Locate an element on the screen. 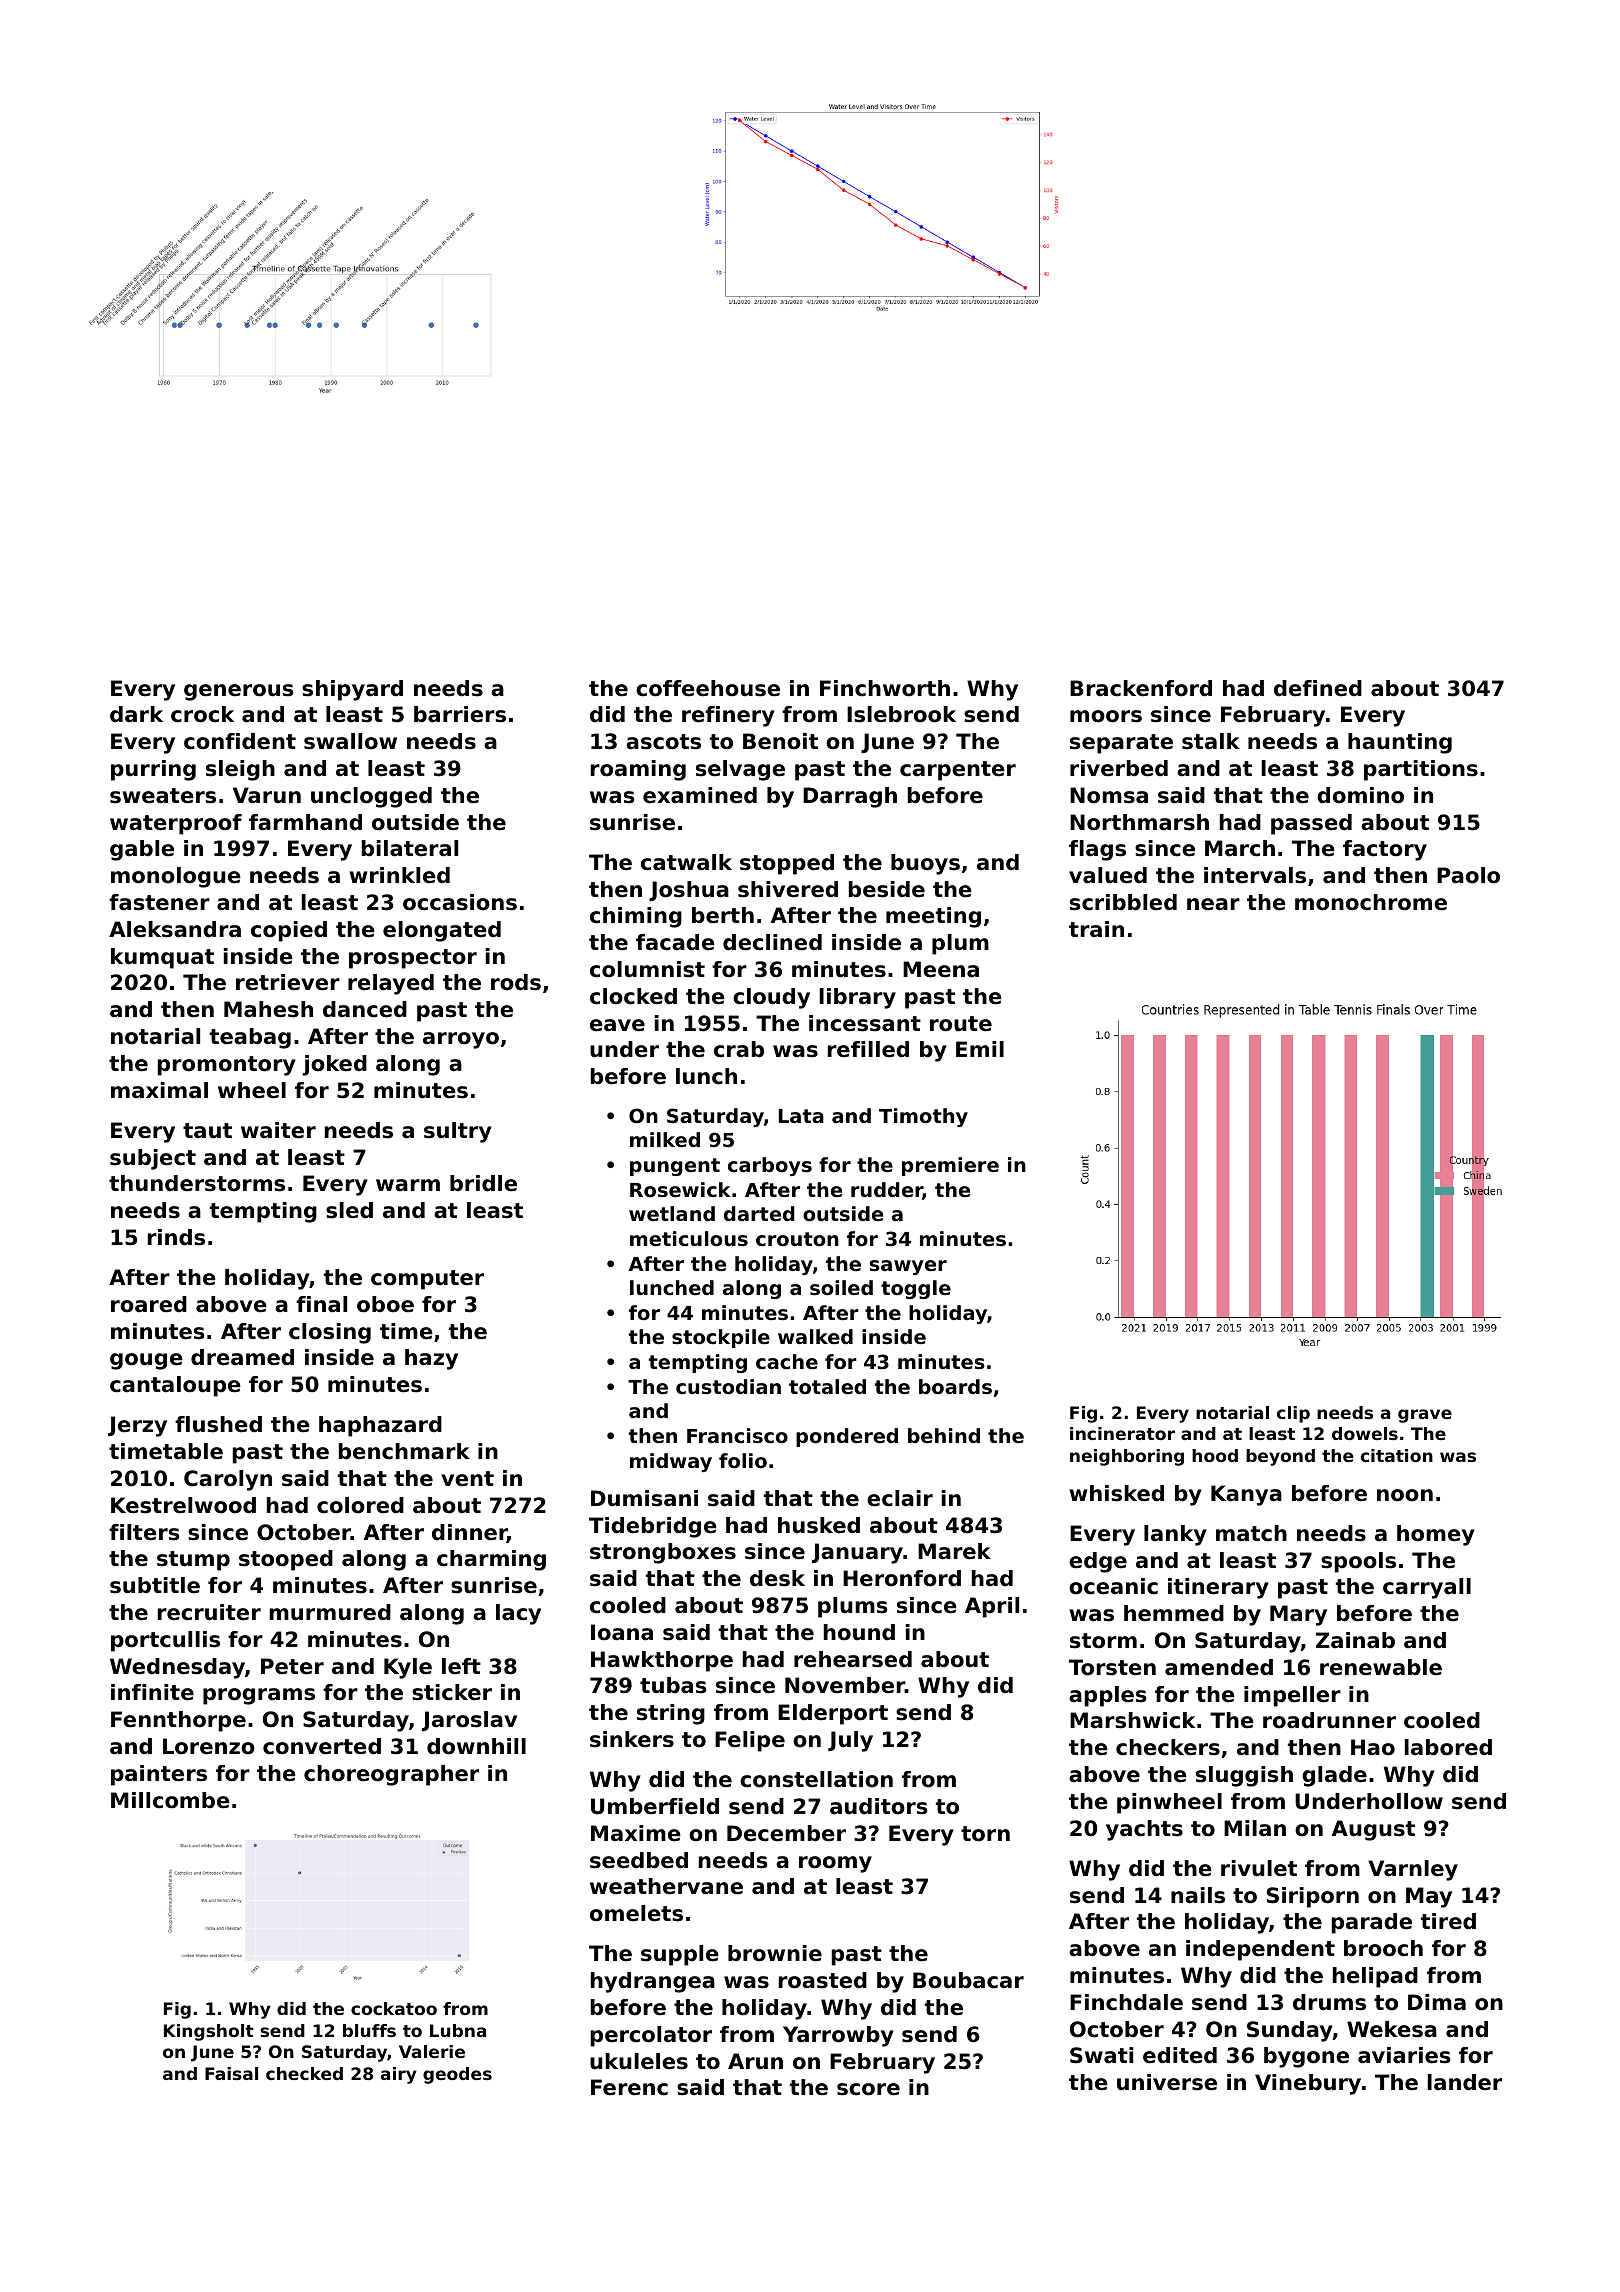  train is located at coordinates (1096, 929).
